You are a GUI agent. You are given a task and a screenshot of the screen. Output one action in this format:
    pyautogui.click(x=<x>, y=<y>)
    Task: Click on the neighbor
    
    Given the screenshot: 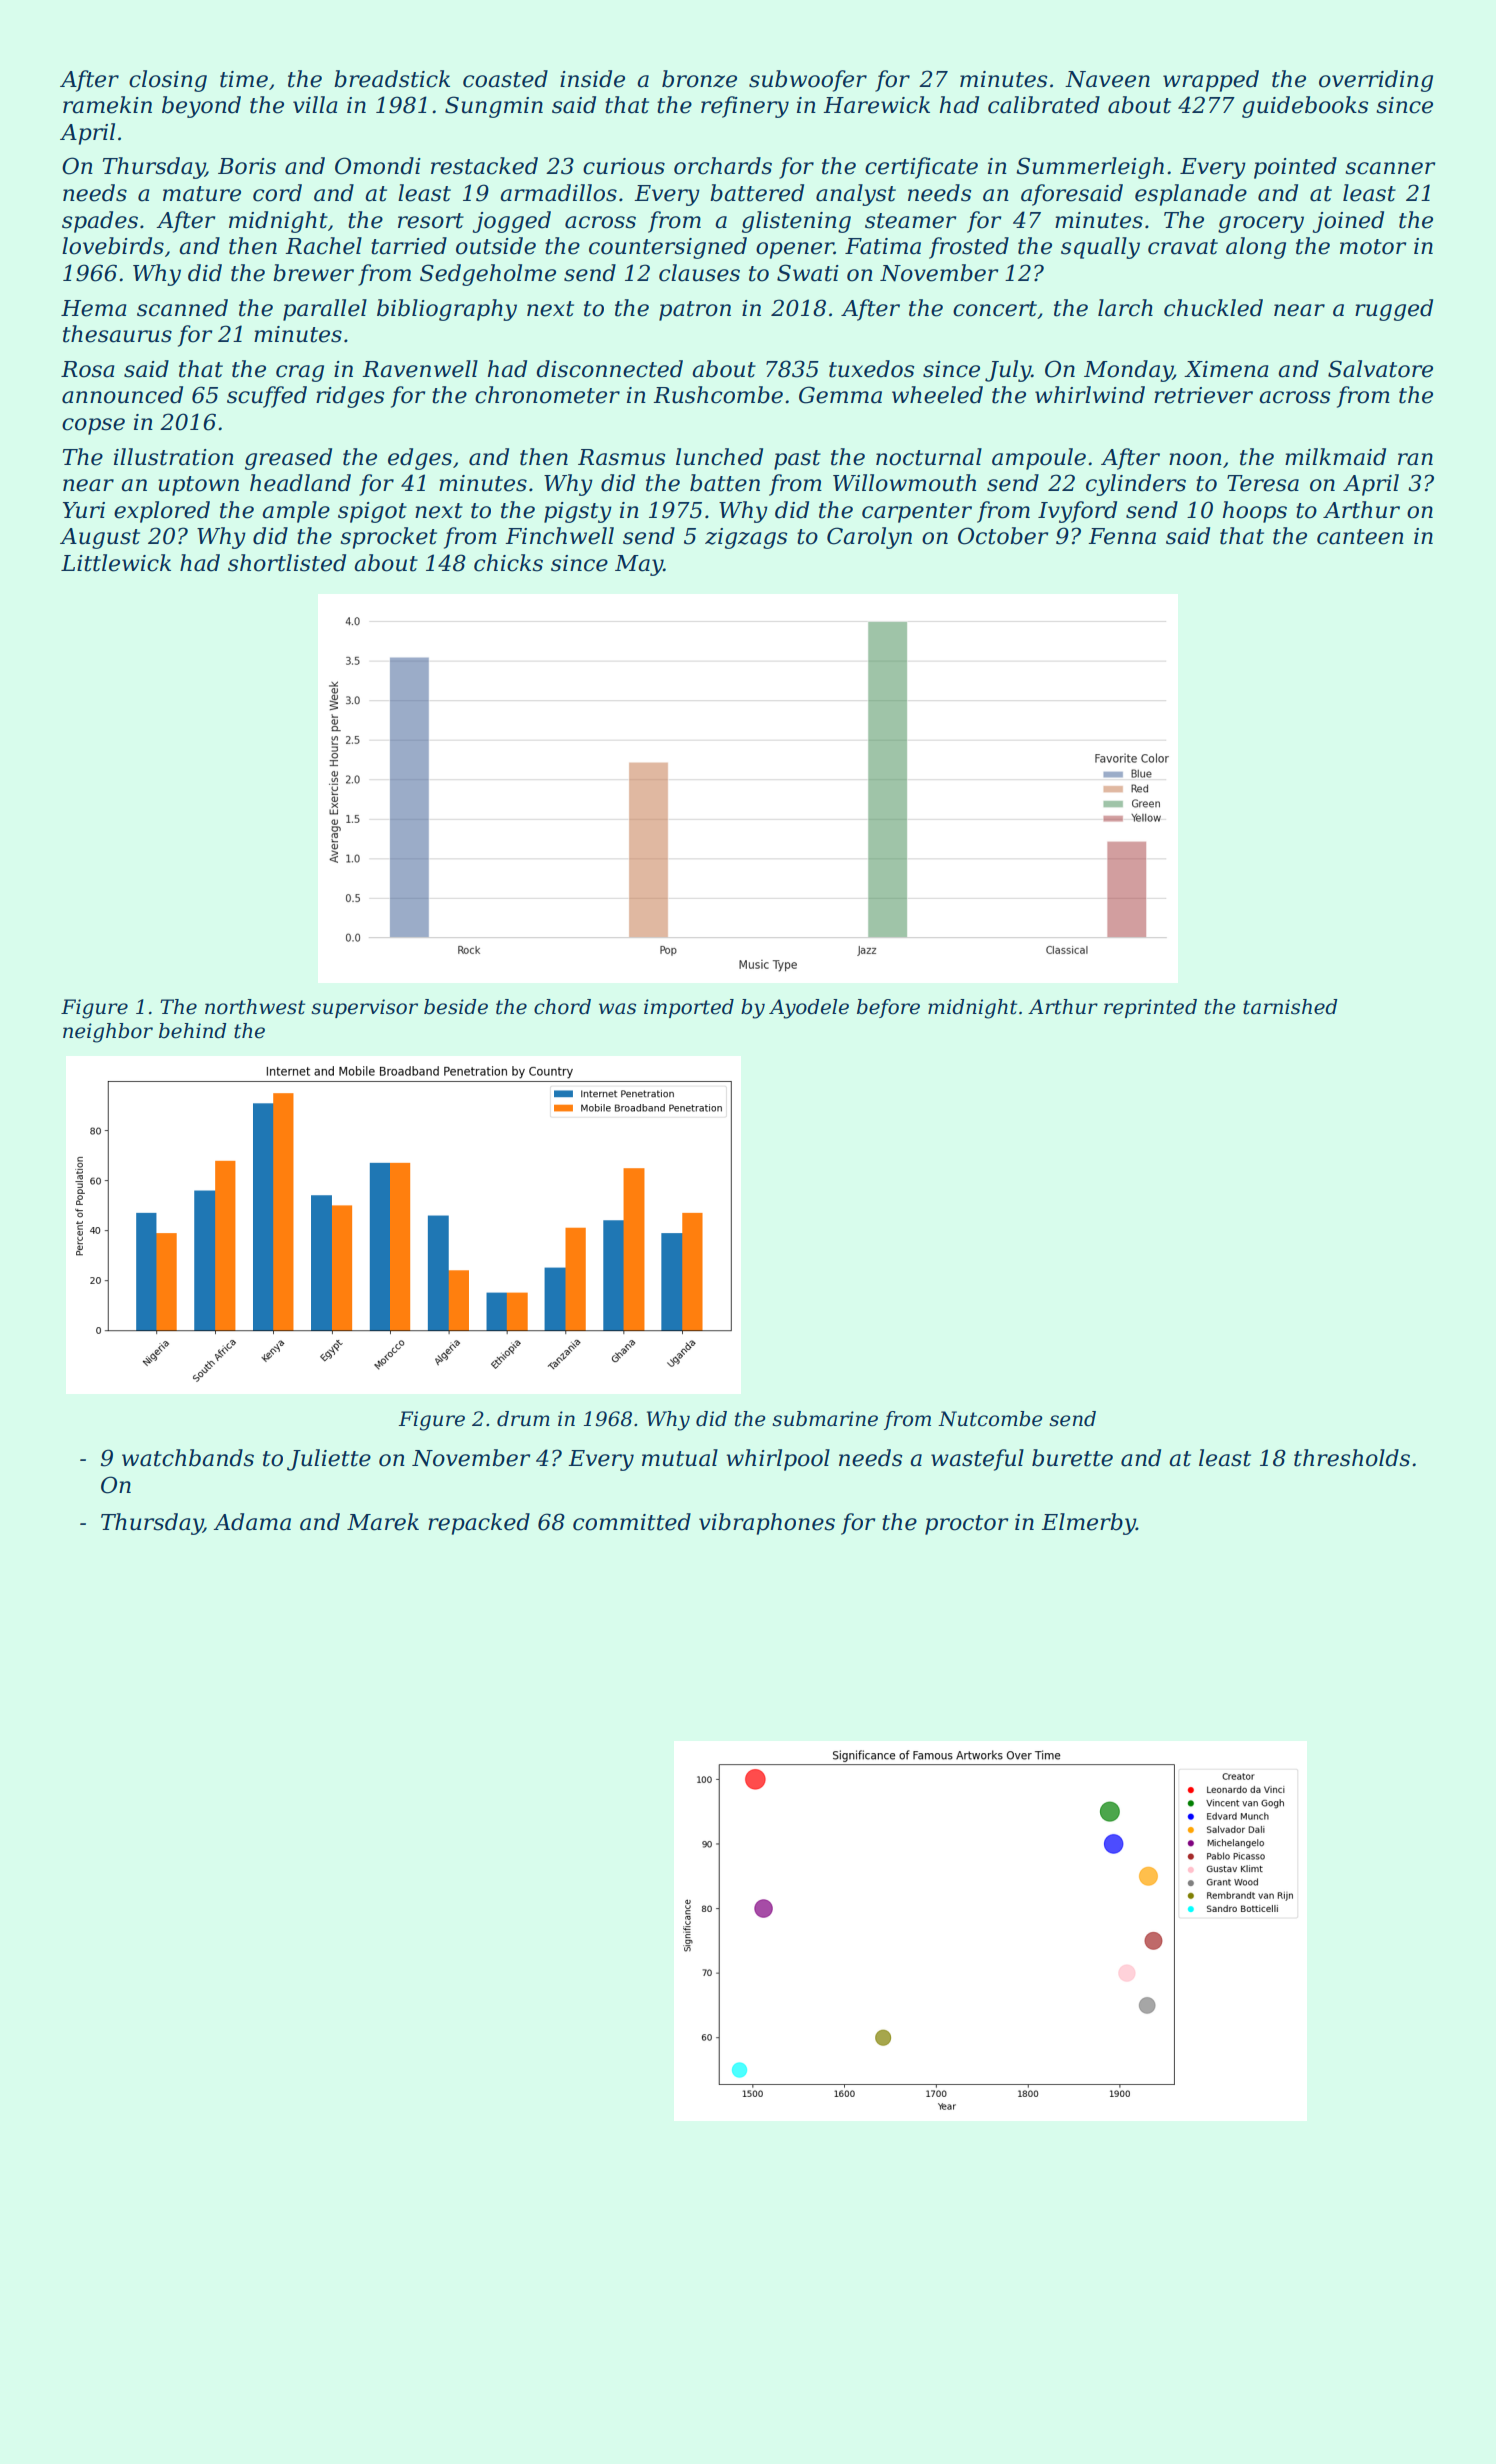 What is the action you would take?
    pyautogui.click(x=108, y=1033)
